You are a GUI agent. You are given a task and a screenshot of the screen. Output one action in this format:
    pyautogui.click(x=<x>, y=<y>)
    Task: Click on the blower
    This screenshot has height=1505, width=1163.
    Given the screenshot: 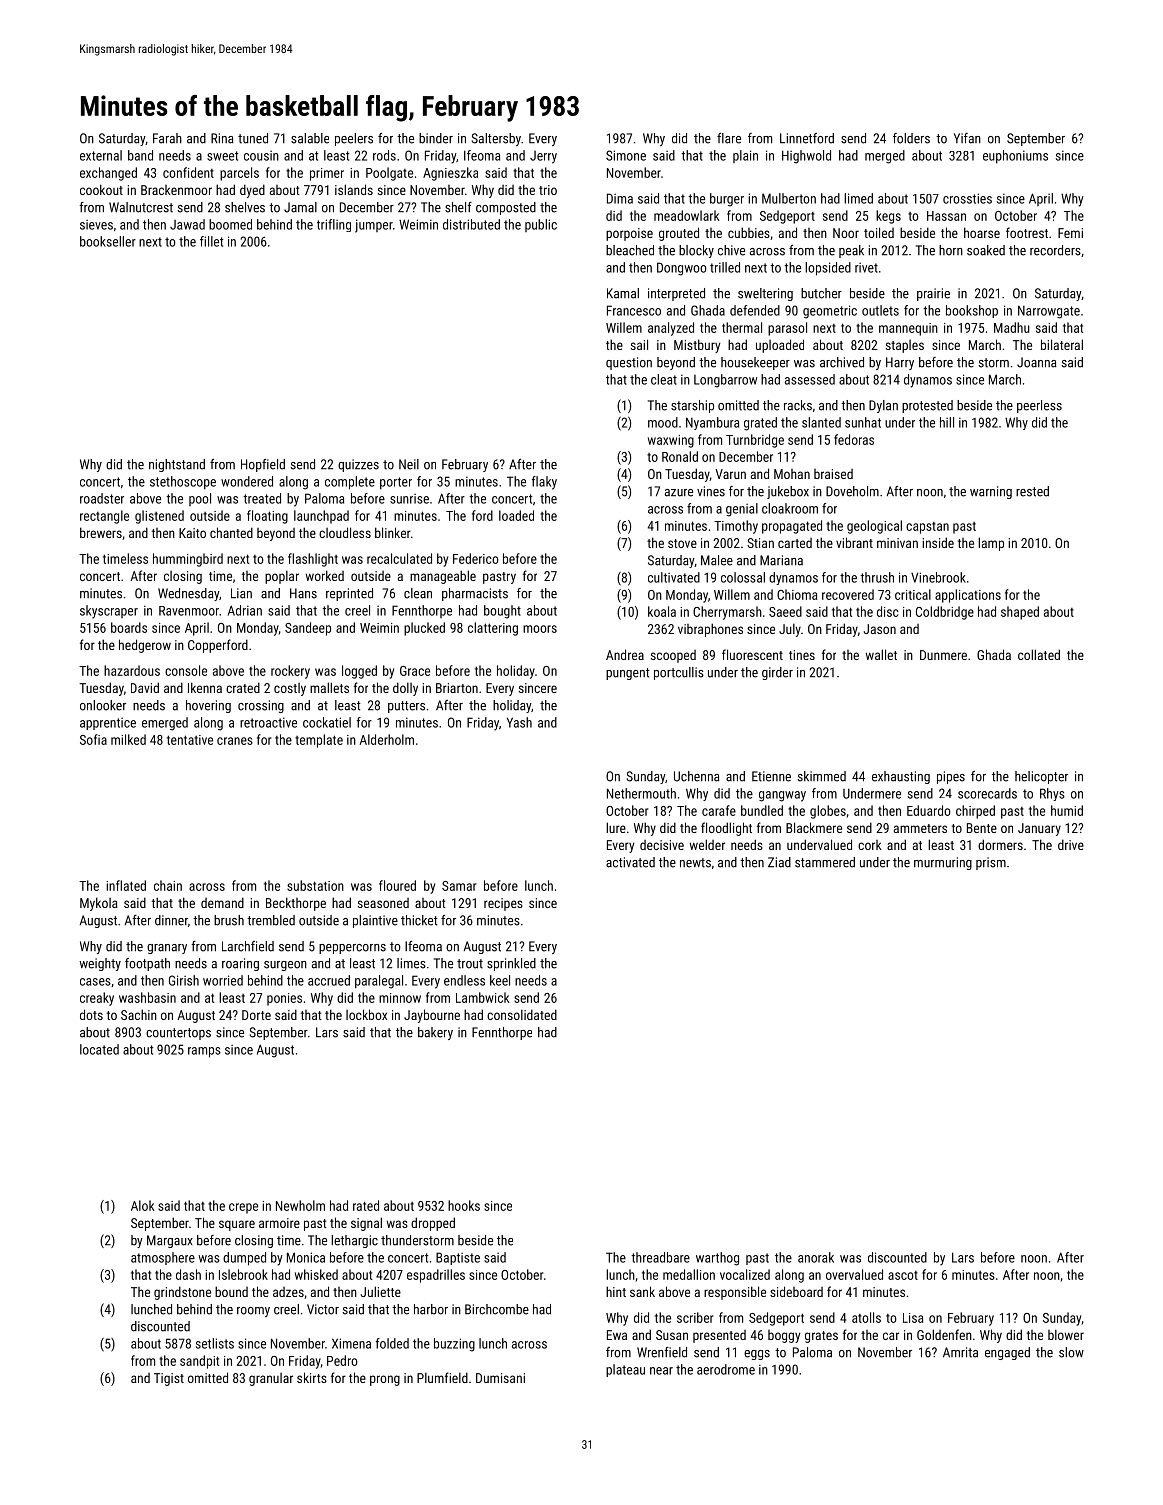 What is the action you would take?
    pyautogui.click(x=1066, y=1334)
